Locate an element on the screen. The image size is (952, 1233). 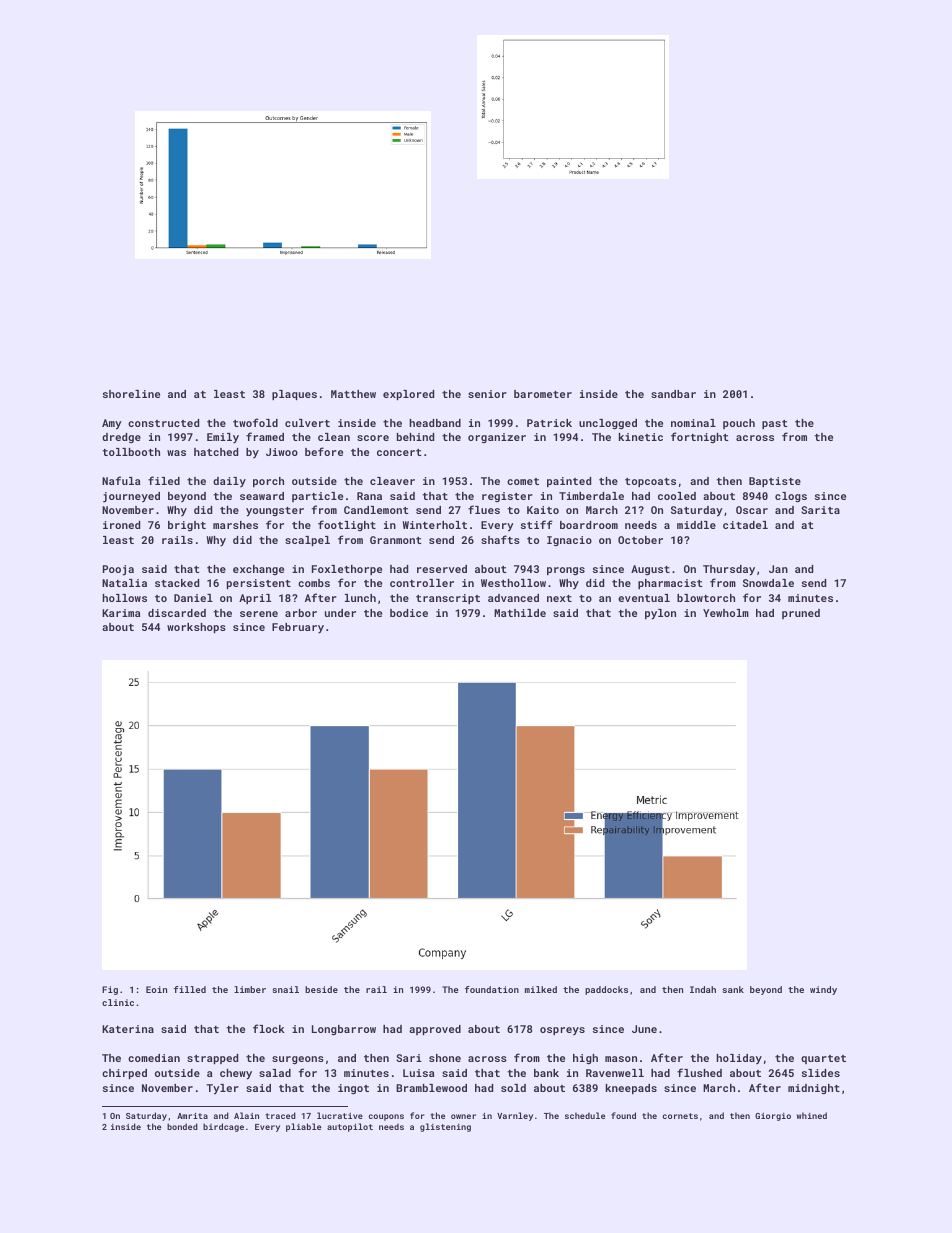
sandbar is located at coordinates (673, 394).
